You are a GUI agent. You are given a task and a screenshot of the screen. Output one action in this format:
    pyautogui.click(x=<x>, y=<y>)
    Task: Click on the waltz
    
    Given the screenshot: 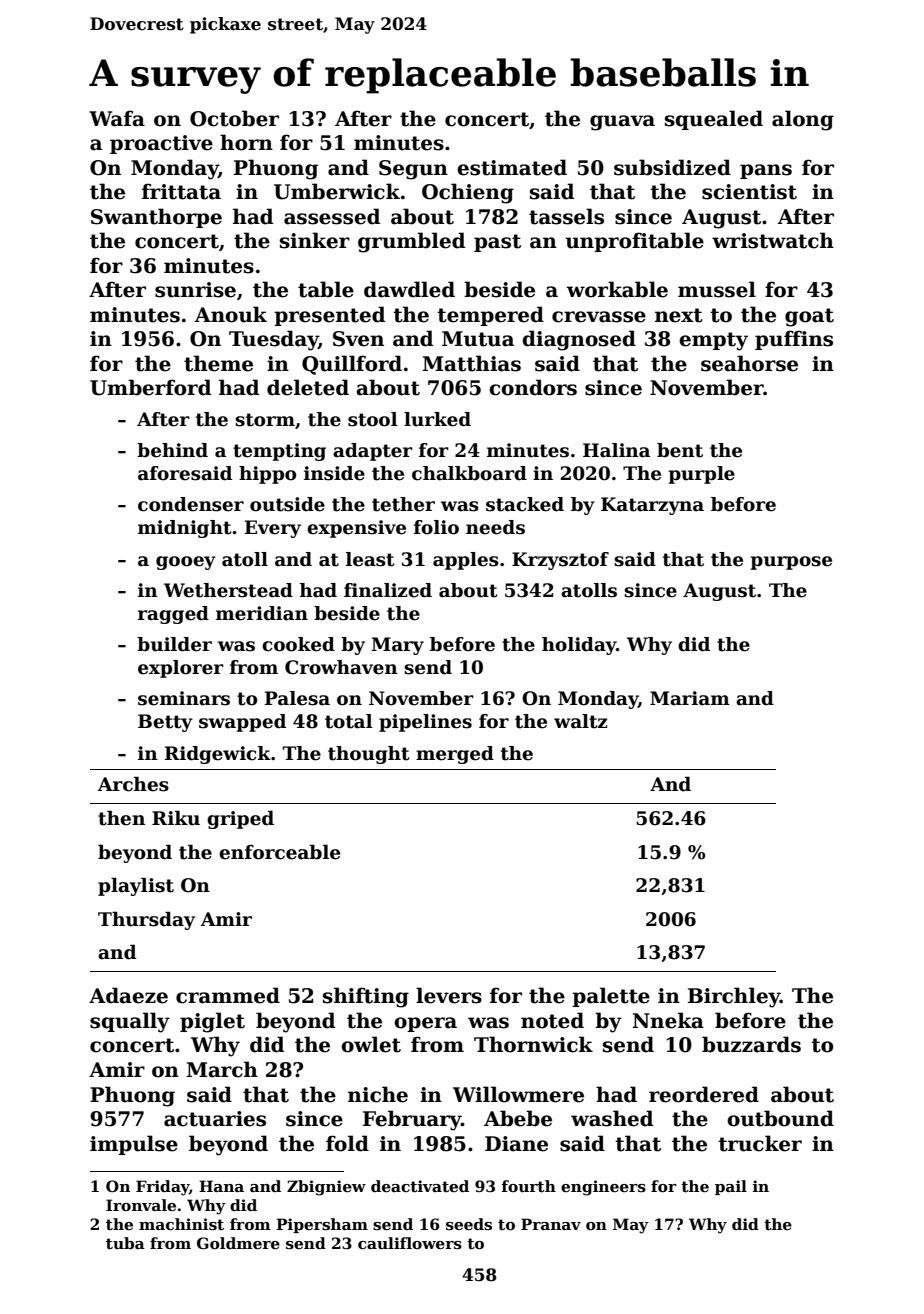 What is the action you would take?
    pyautogui.click(x=580, y=721)
